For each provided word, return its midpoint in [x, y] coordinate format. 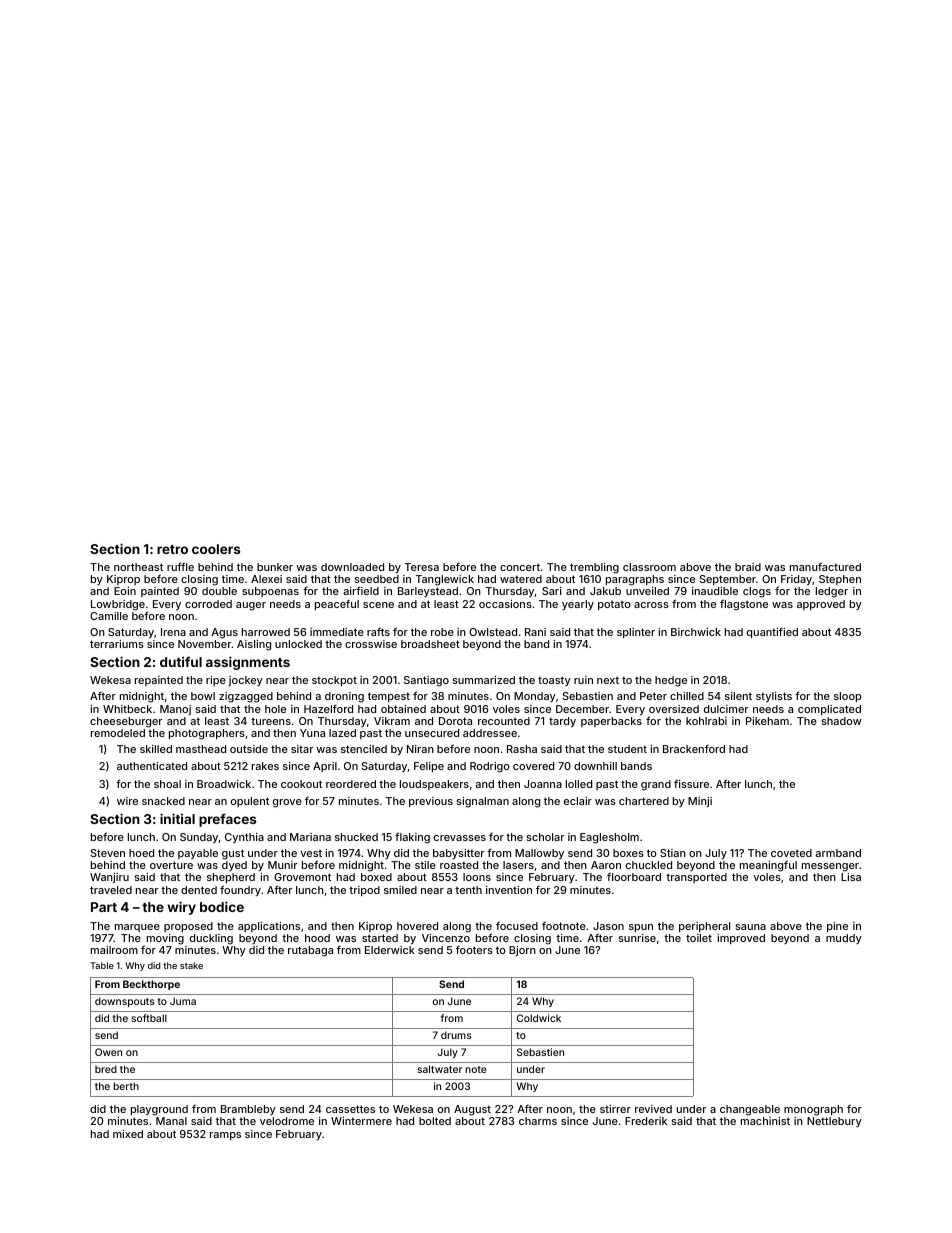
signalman [482, 802]
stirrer [615, 1109]
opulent [250, 802]
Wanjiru [109, 878]
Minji [700, 802]
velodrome [287, 1121]
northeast [138, 567]
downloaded [352, 567]
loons [477, 877]
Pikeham [767, 721]
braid [748, 567]
